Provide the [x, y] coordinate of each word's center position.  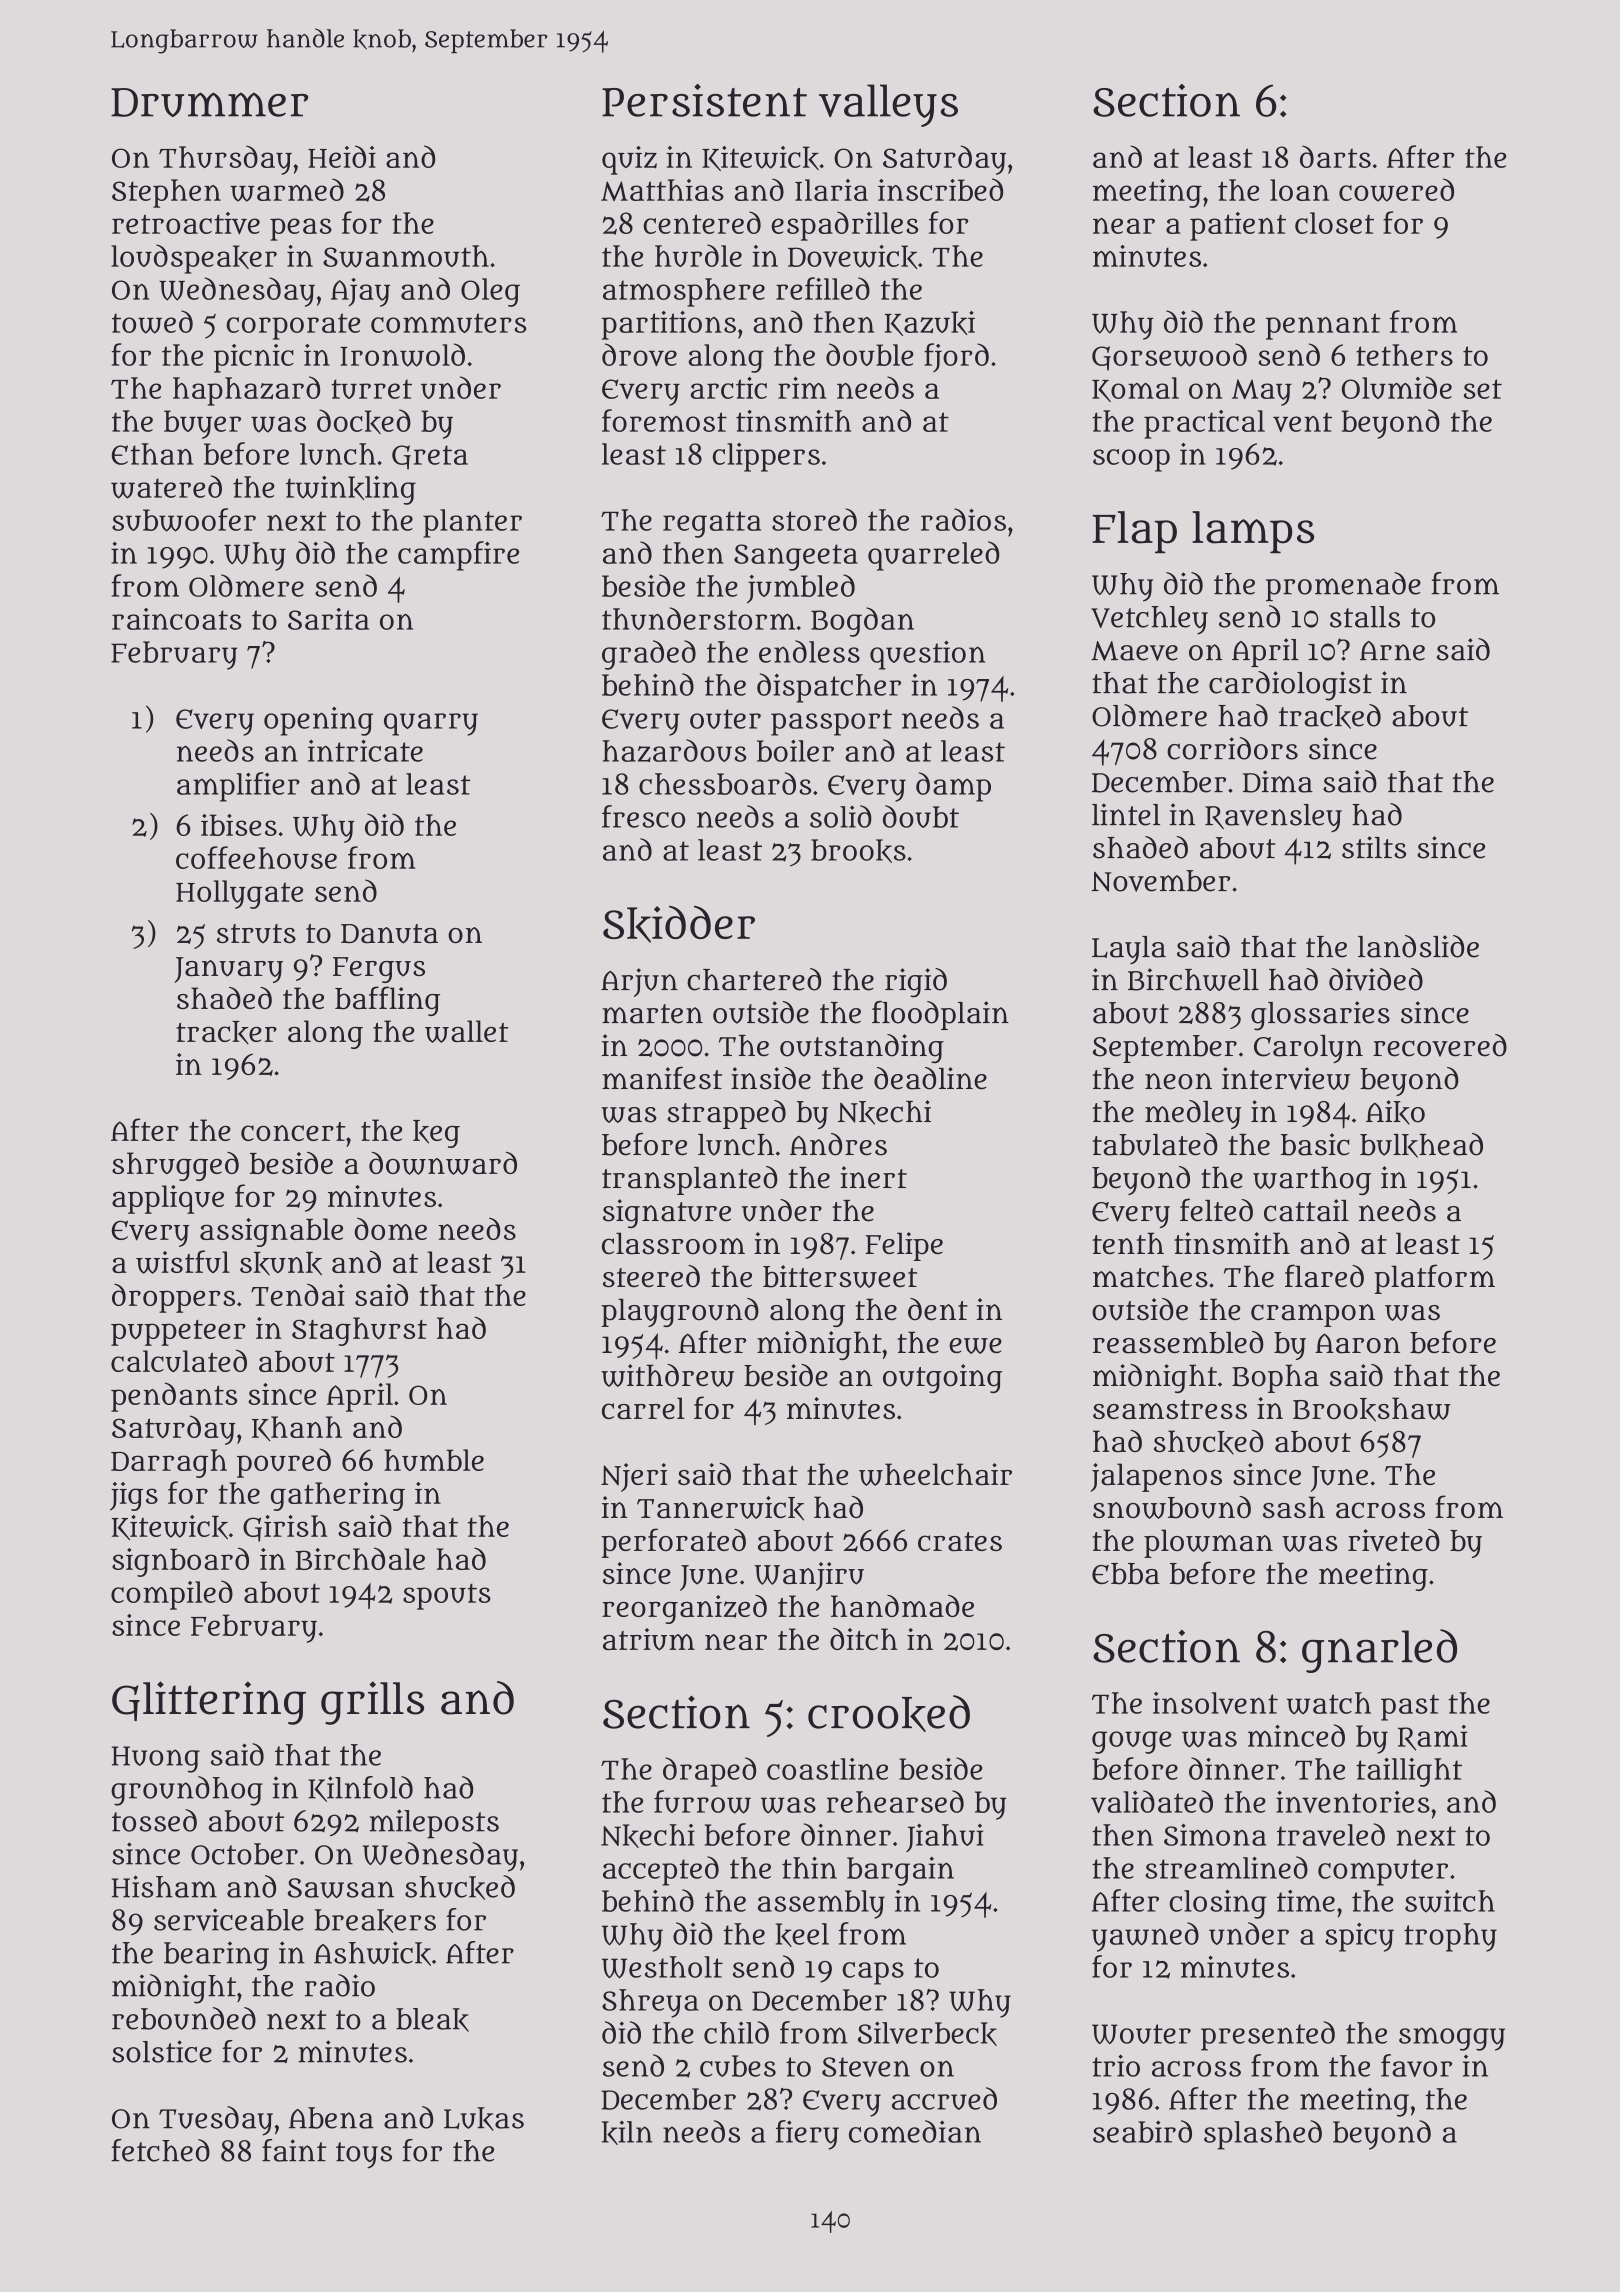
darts [1335, 156]
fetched [160, 2150]
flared [1324, 1276]
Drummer [209, 102]
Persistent [704, 100]
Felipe [904, 1246]
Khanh [297, 1428]
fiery [807, 2135]
